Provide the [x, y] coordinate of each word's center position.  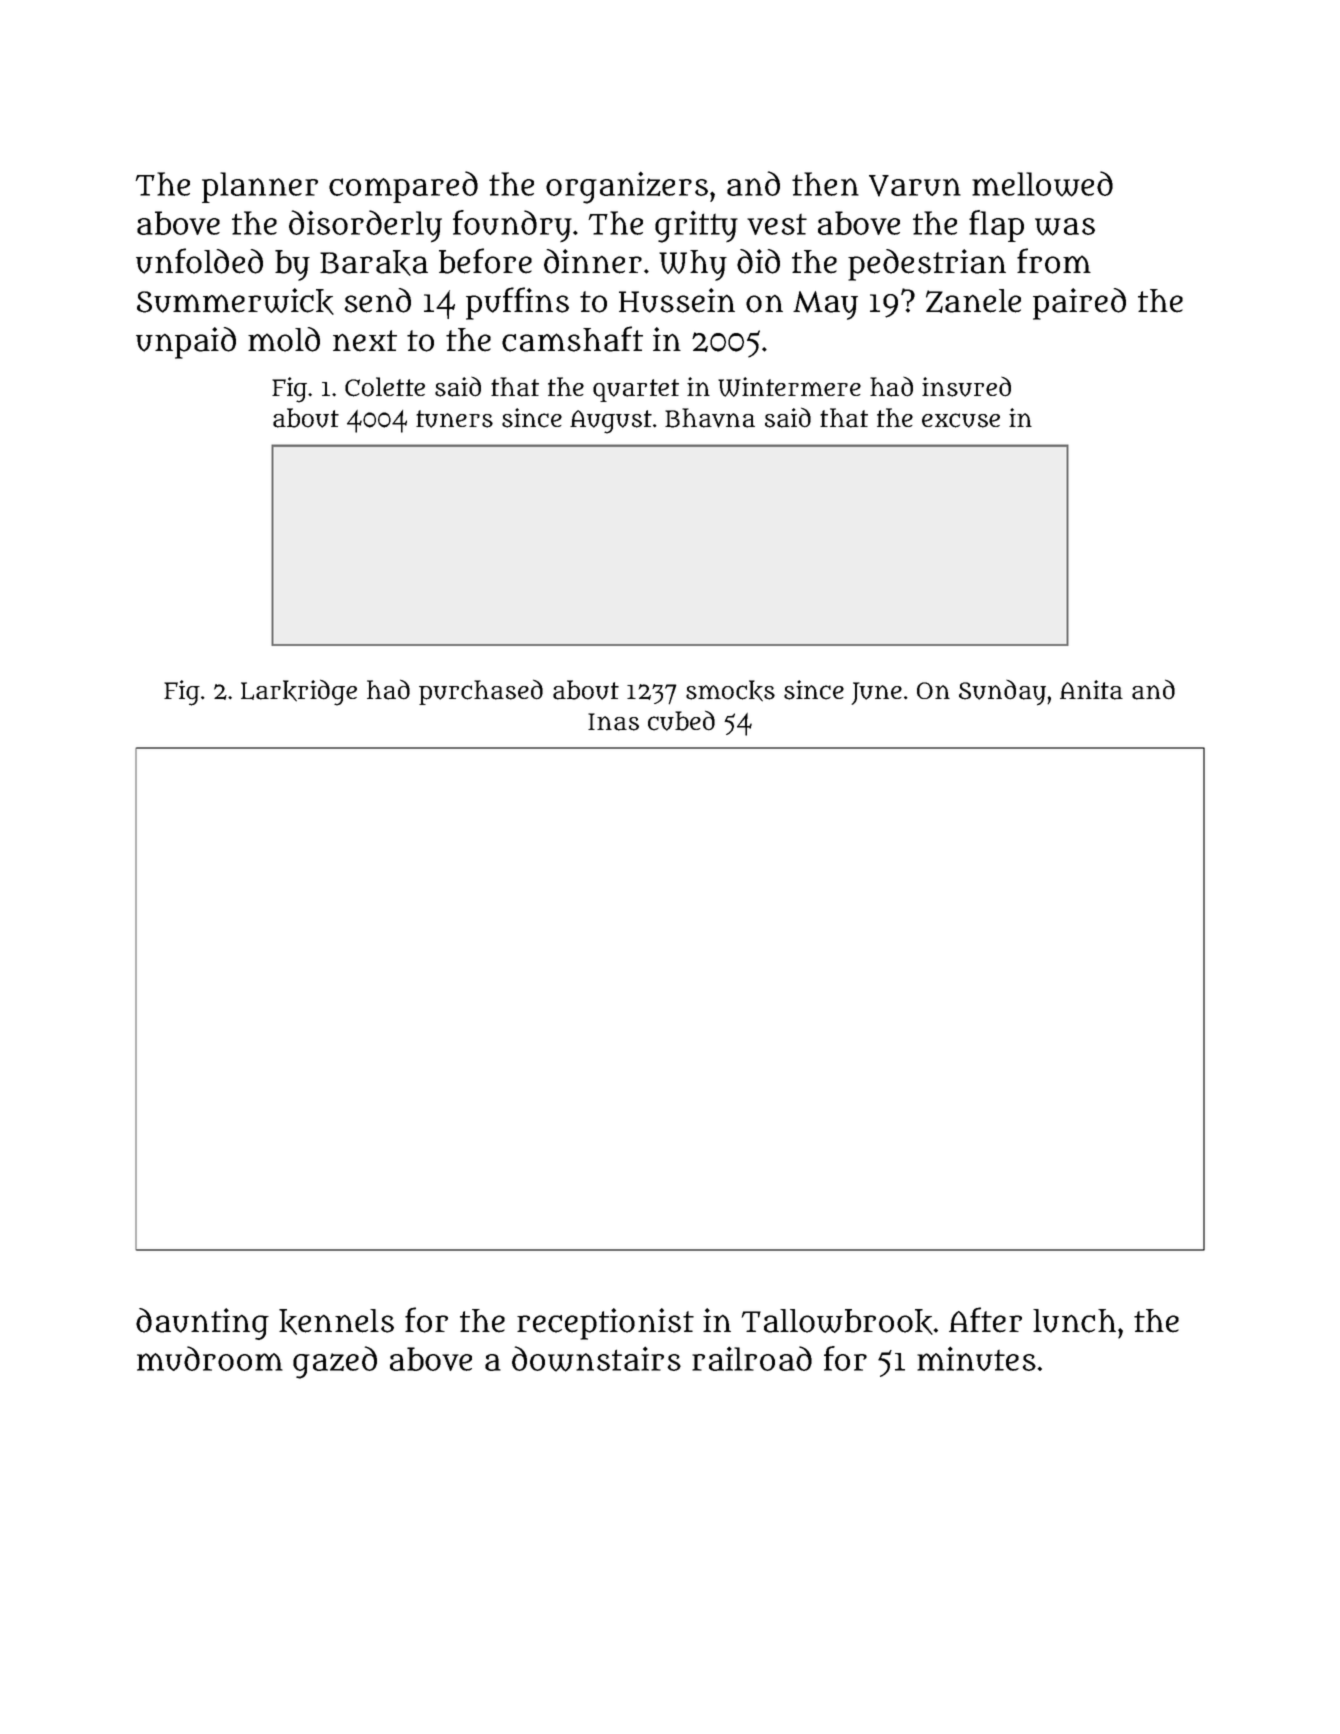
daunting [202, 1324]
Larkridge [299, 692]
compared [403, 187]
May [825, 305]
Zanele [973, 301]
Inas [613, 722]
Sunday [1002, 692]
